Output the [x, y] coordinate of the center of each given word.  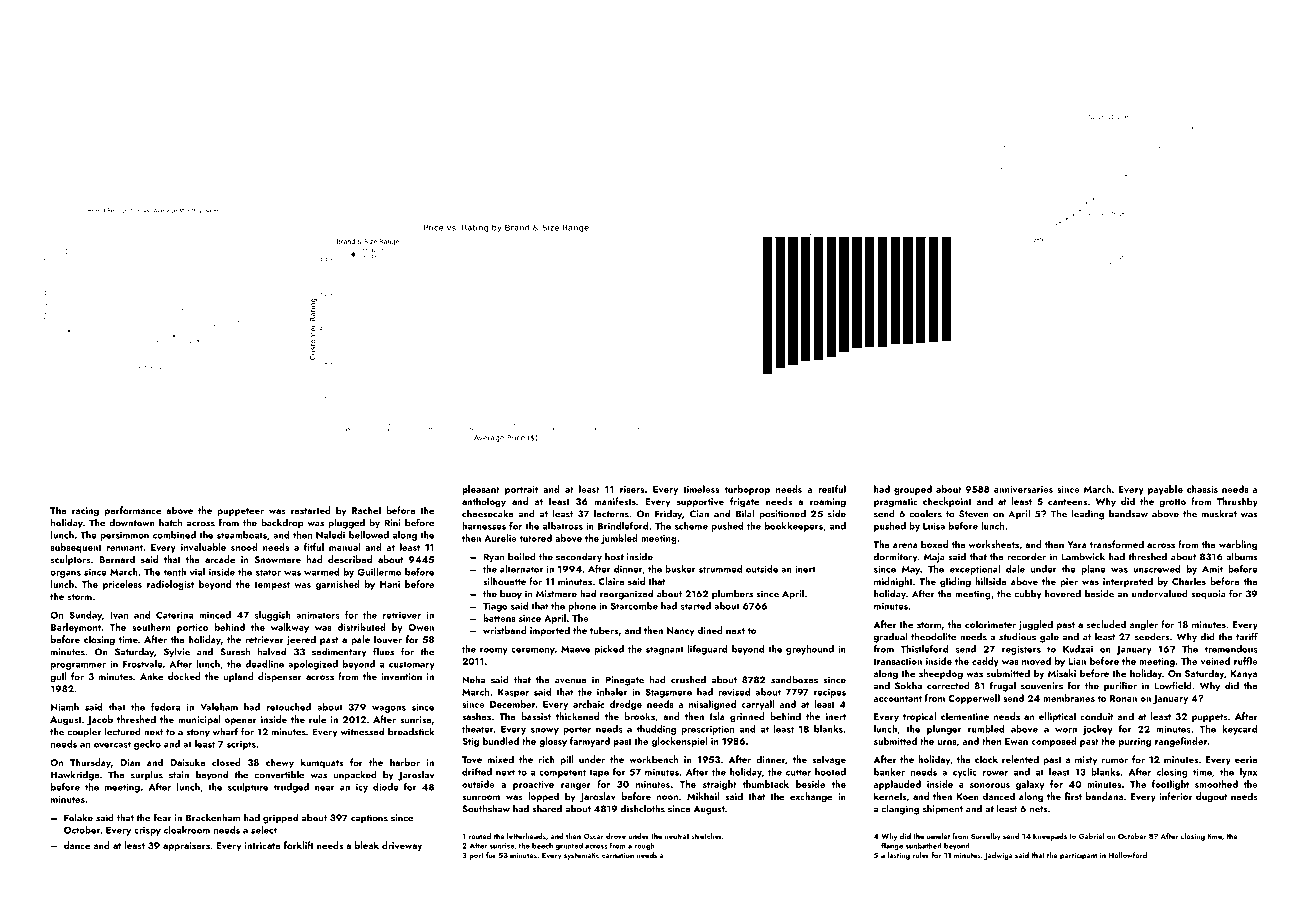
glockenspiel [680, 742]
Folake [78, 817]
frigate [744, 502]
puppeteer [240, 512]
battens [499, 618]
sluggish [272, 616]
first [1073, 796]
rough [644, 846]
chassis [1202, 489]
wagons [389, 709]
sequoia [1208, 595]
